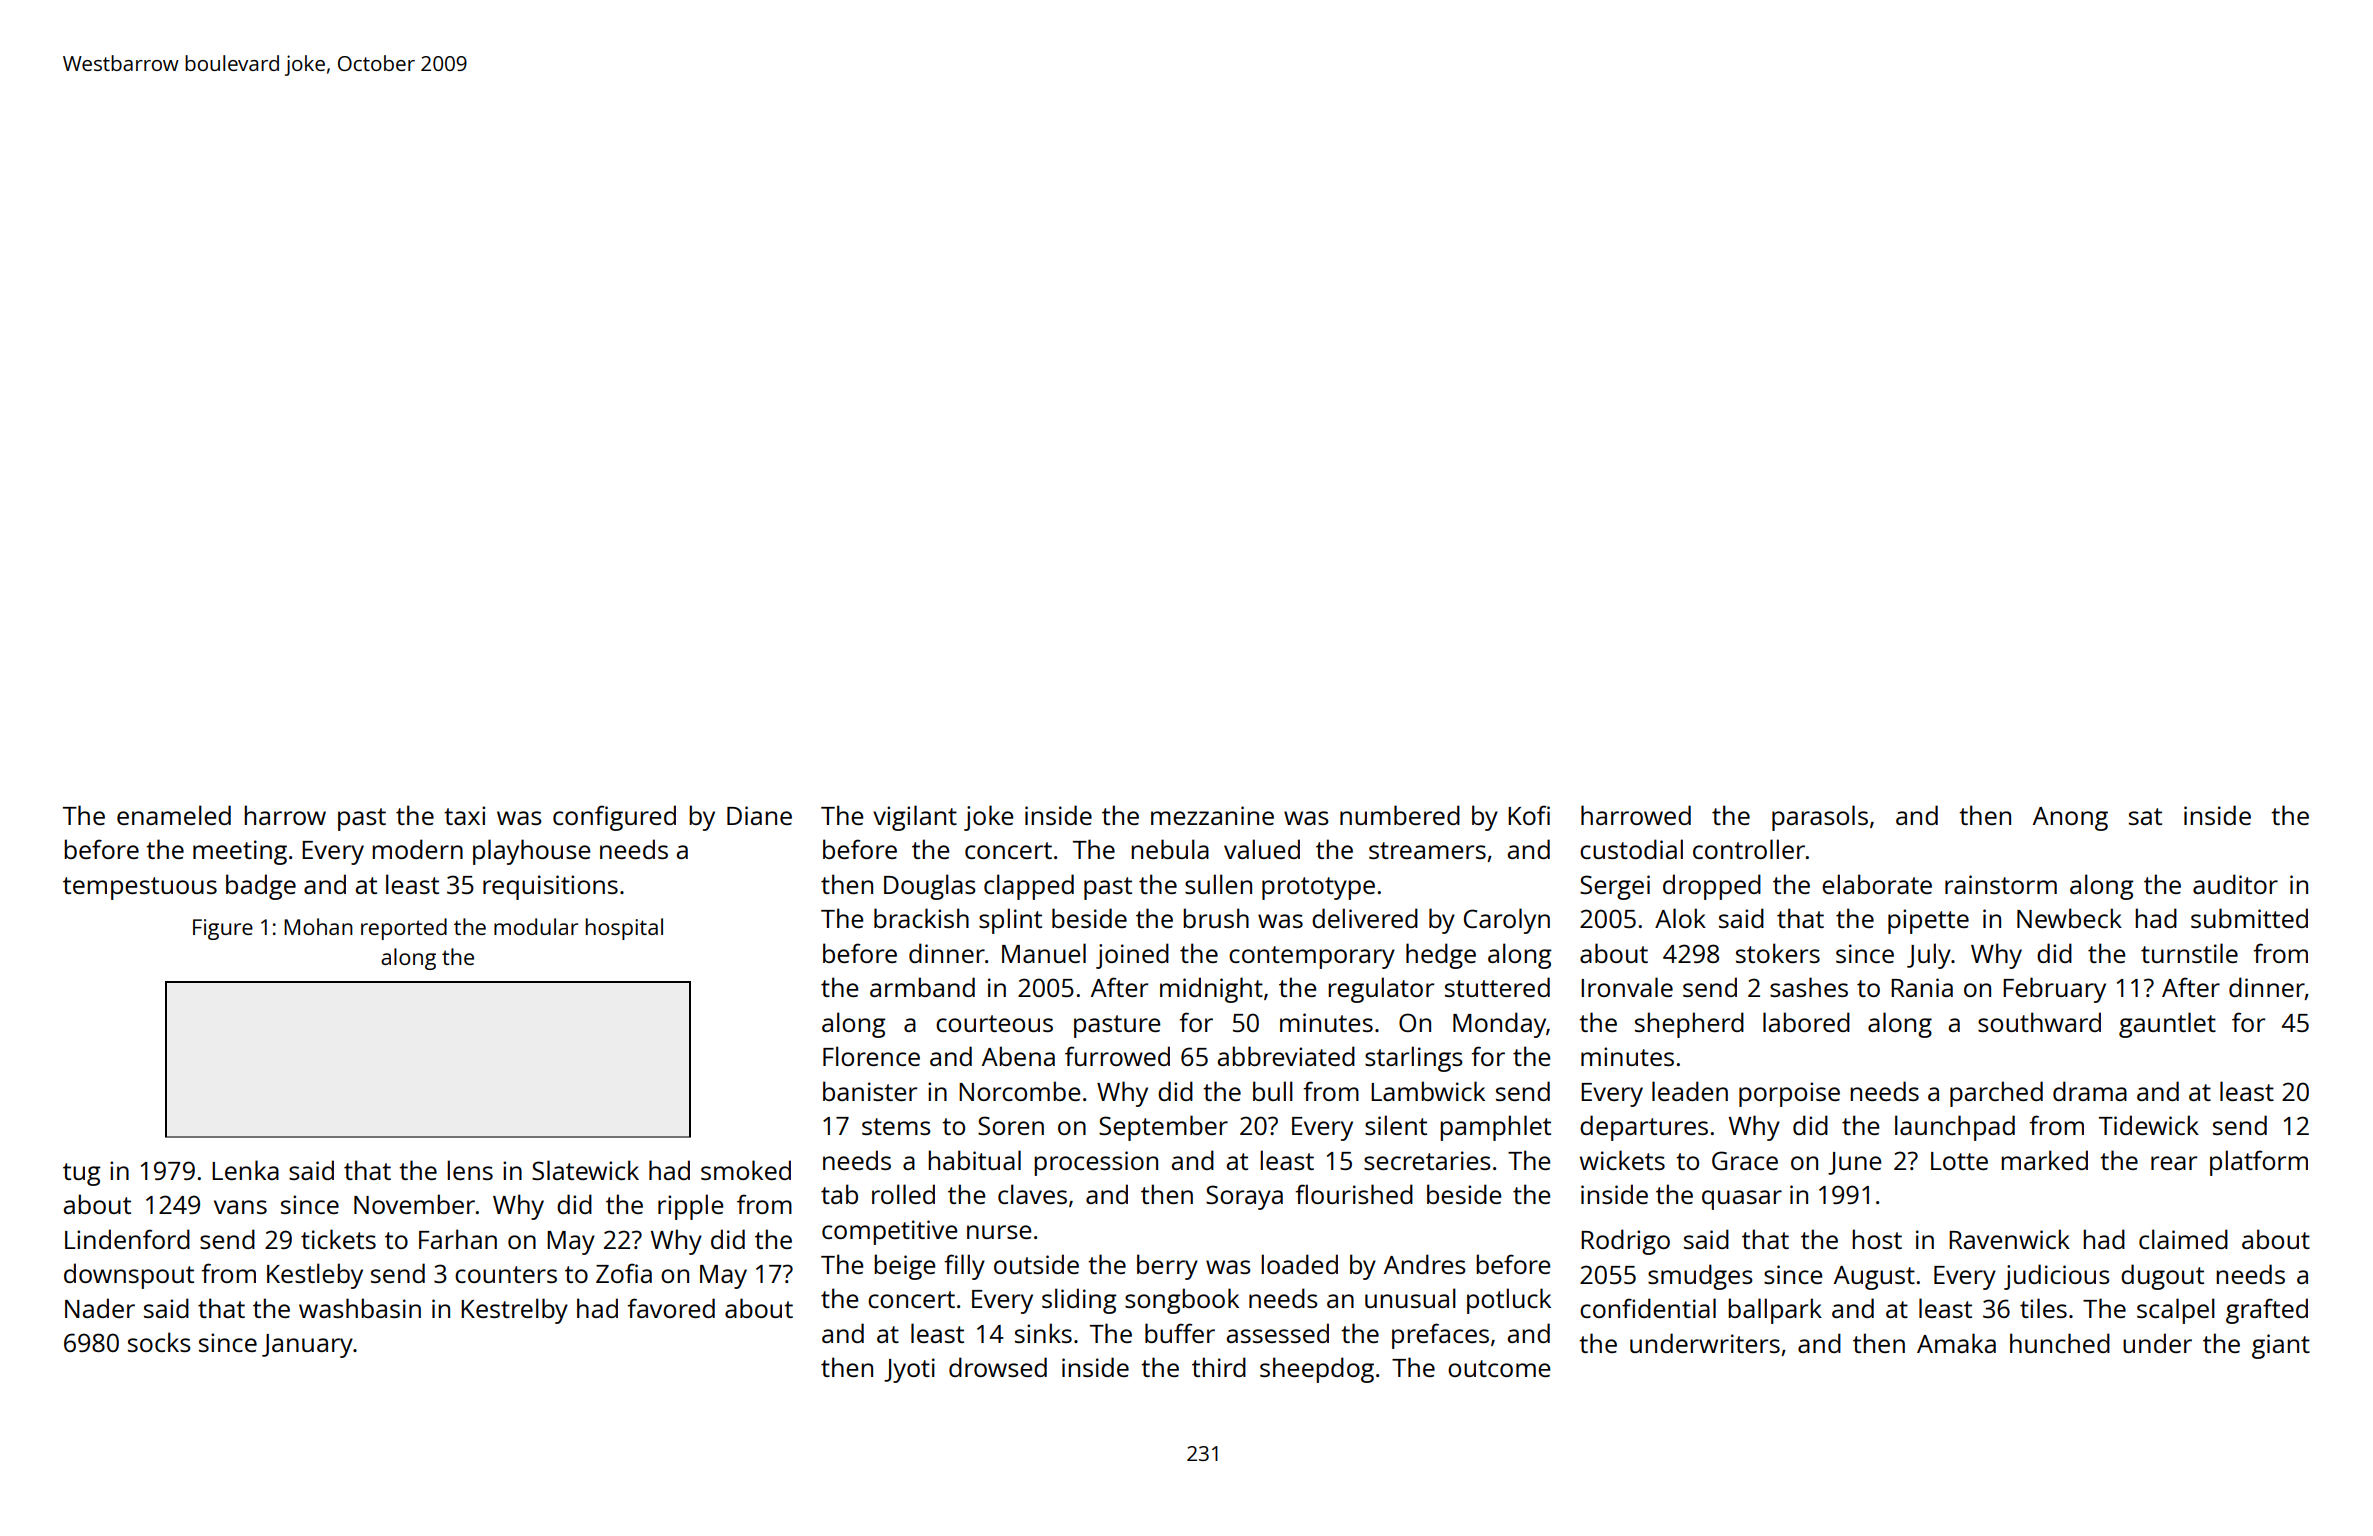 This document has width=2373, height=1536. What do you see at coordinates (2167, 1025) in the document?
I see `gauntlet` at bounding box center [2167, 1025].
